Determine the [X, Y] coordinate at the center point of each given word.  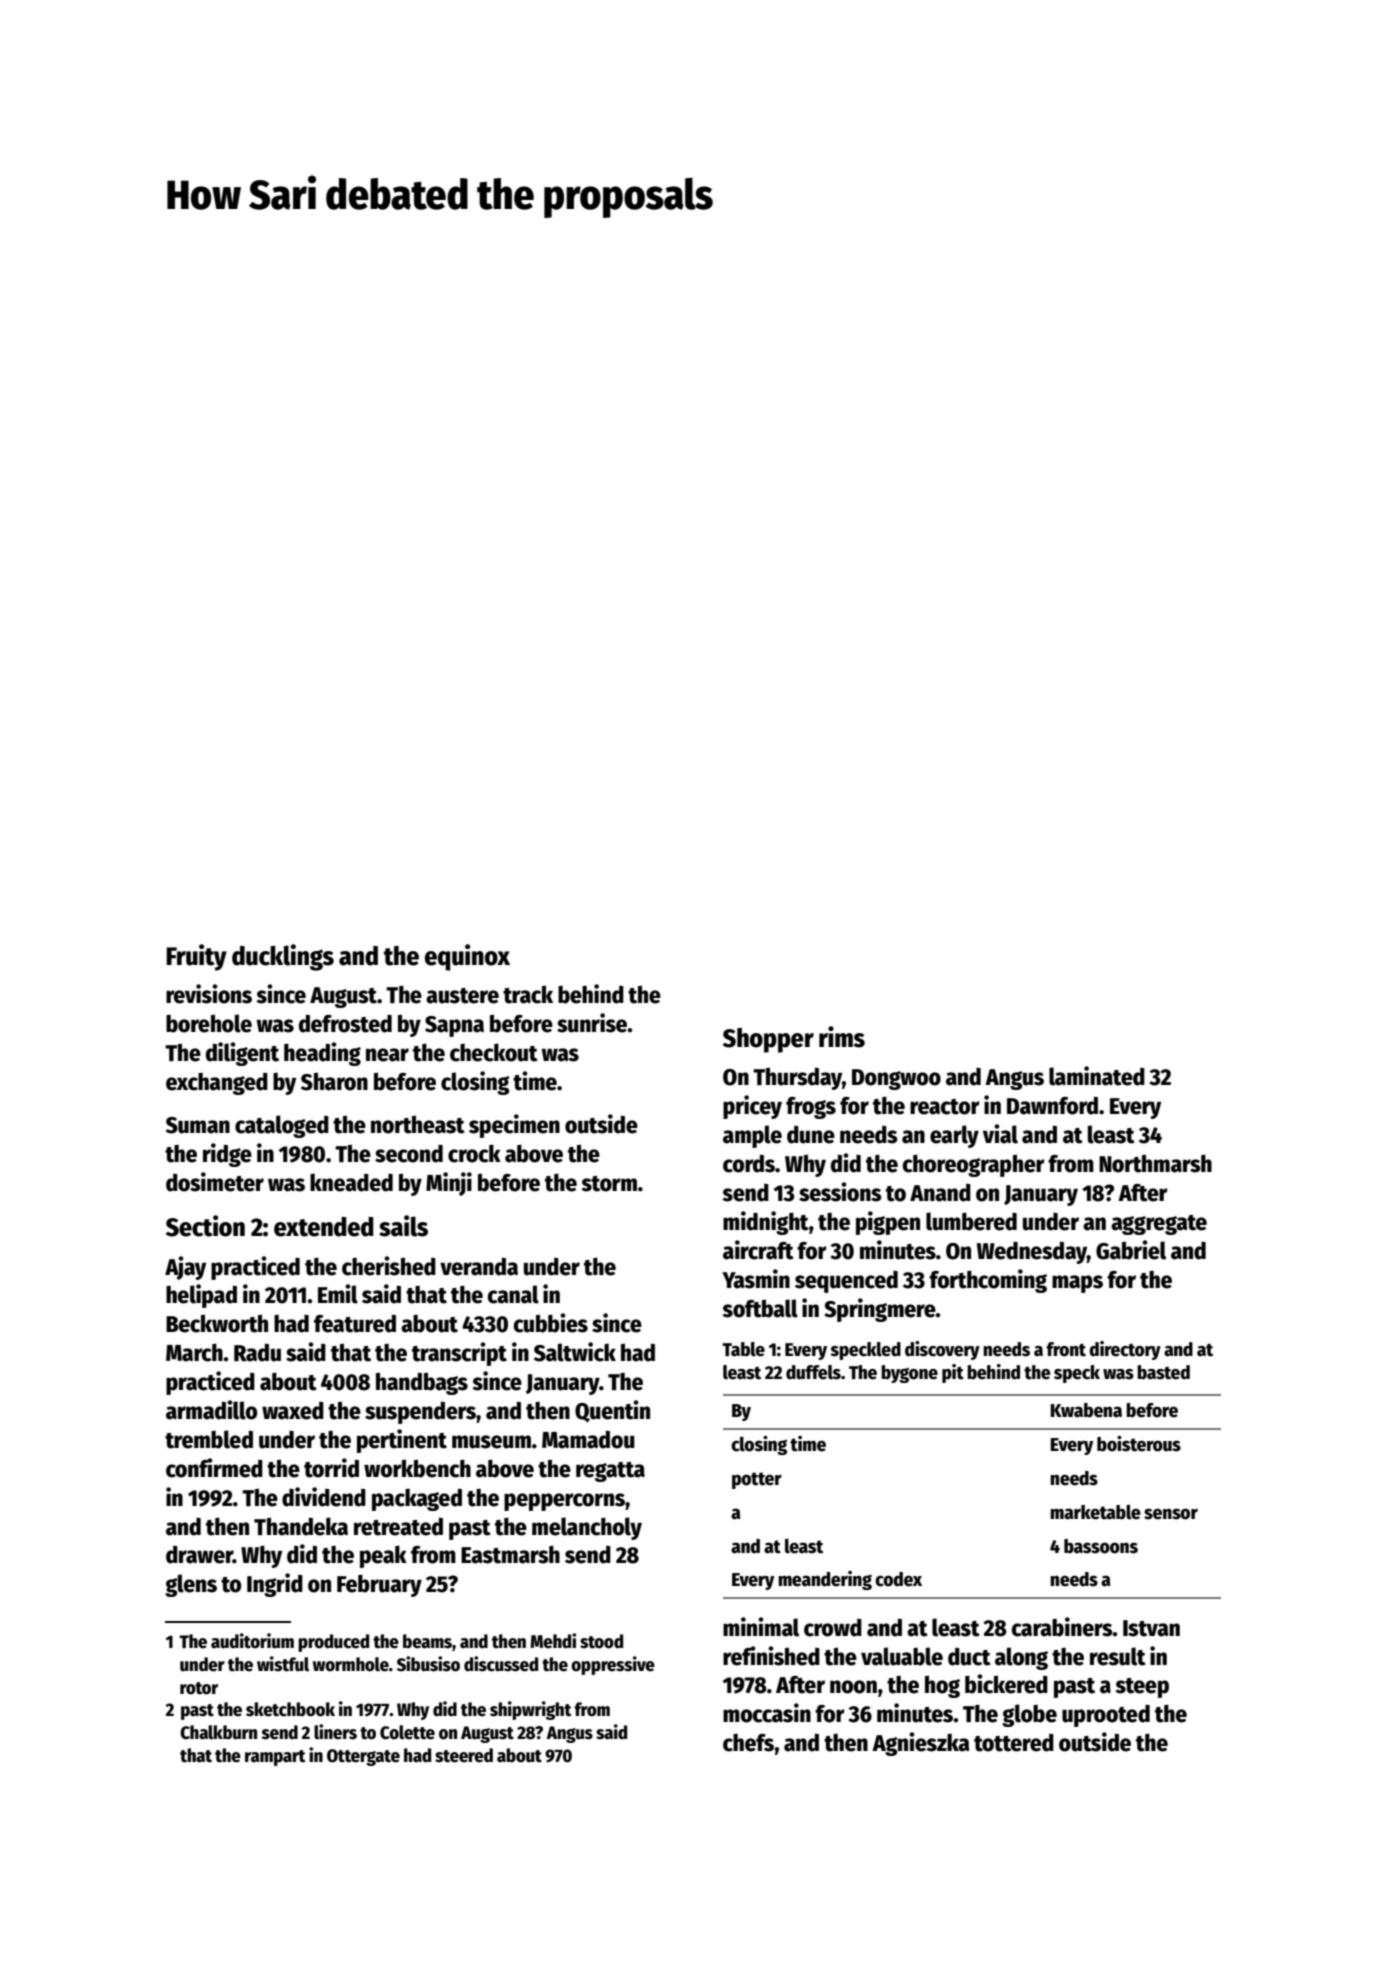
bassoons [1101, 1546]
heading [322, 1054]
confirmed [214, 1468]
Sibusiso [428, 1664]
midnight [766, 1223]
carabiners [1062, 1627]
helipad [201, 1296]
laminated [1097, 1076]
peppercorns [564, 1502]
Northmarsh [1155, 1163]
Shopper [768, 1040]
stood [601, 1641]
